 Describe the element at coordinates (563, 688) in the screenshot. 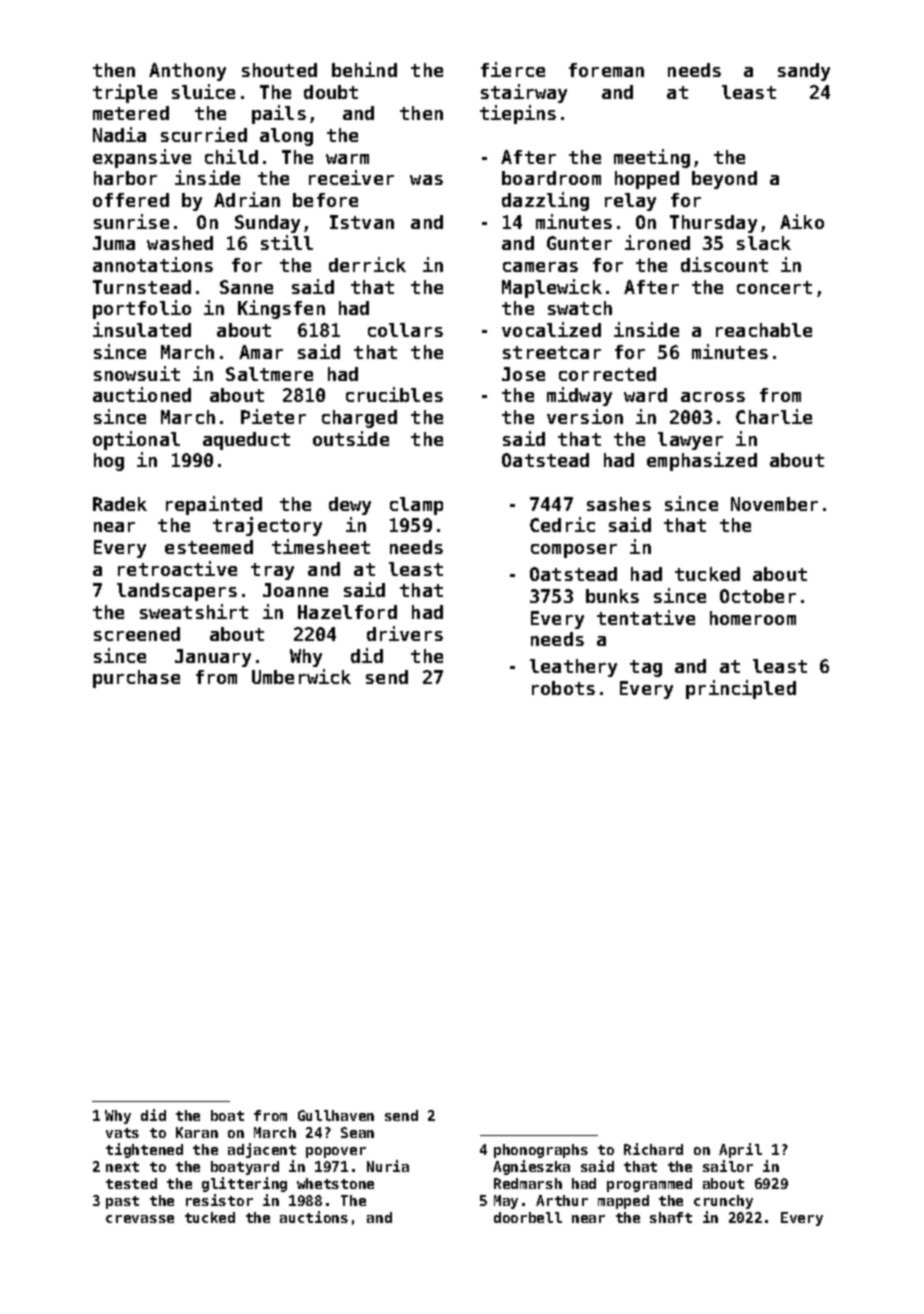

I see `robots` at that location.
